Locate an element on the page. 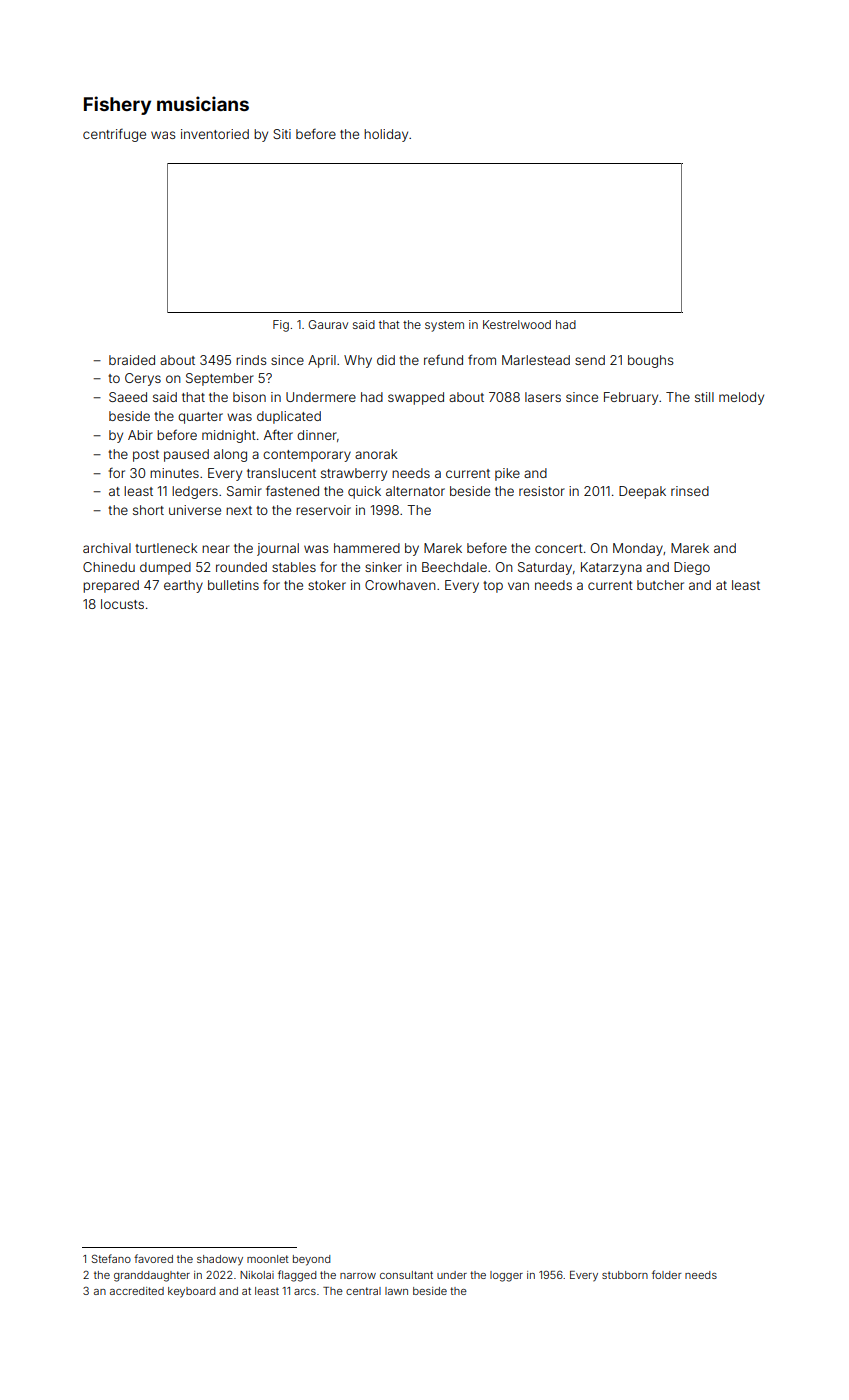  accredited is located at coordinates (137, 1291).
